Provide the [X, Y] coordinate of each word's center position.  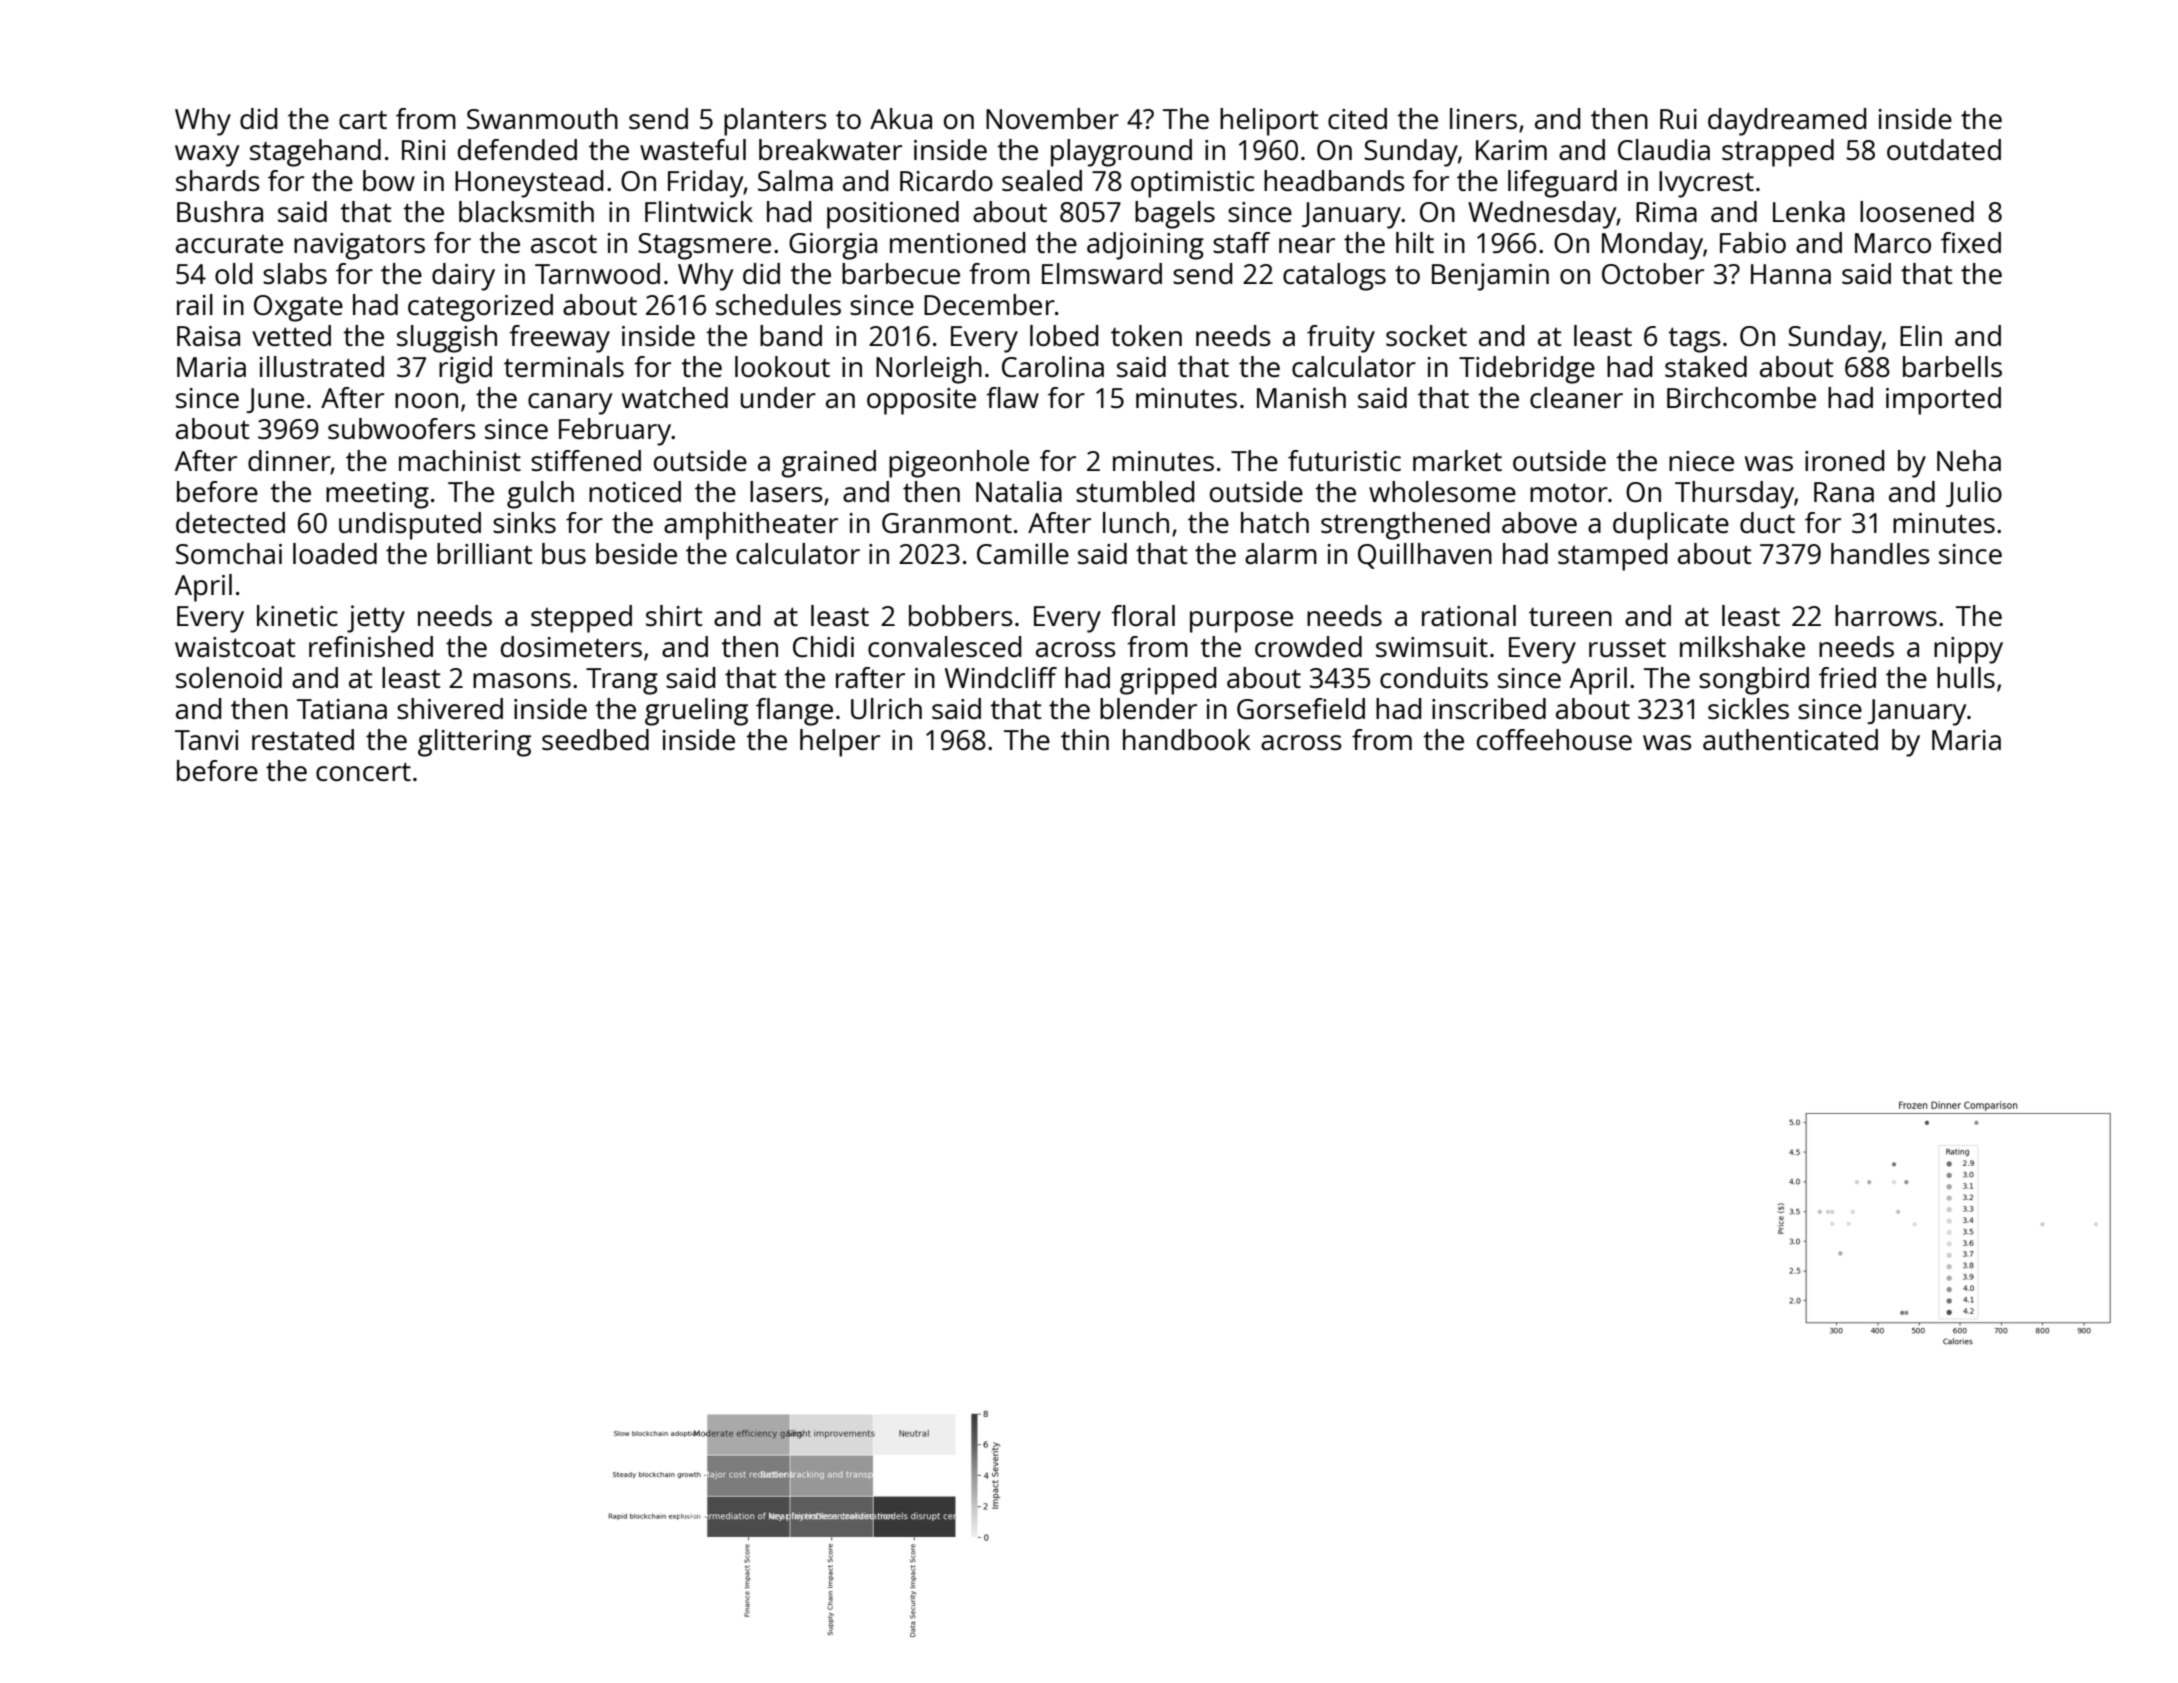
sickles [1748, 708]
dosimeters [571, 646]
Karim [1511, 150]
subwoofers [402, 428]
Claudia [1664, 149]
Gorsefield [1301, 708]
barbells [1952, 366]
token [1146, 335]
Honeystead [529, 184]
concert [363, 771]
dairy [463, 277]
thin [1085, 739]
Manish [1301, 397]
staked [1706, 366]
